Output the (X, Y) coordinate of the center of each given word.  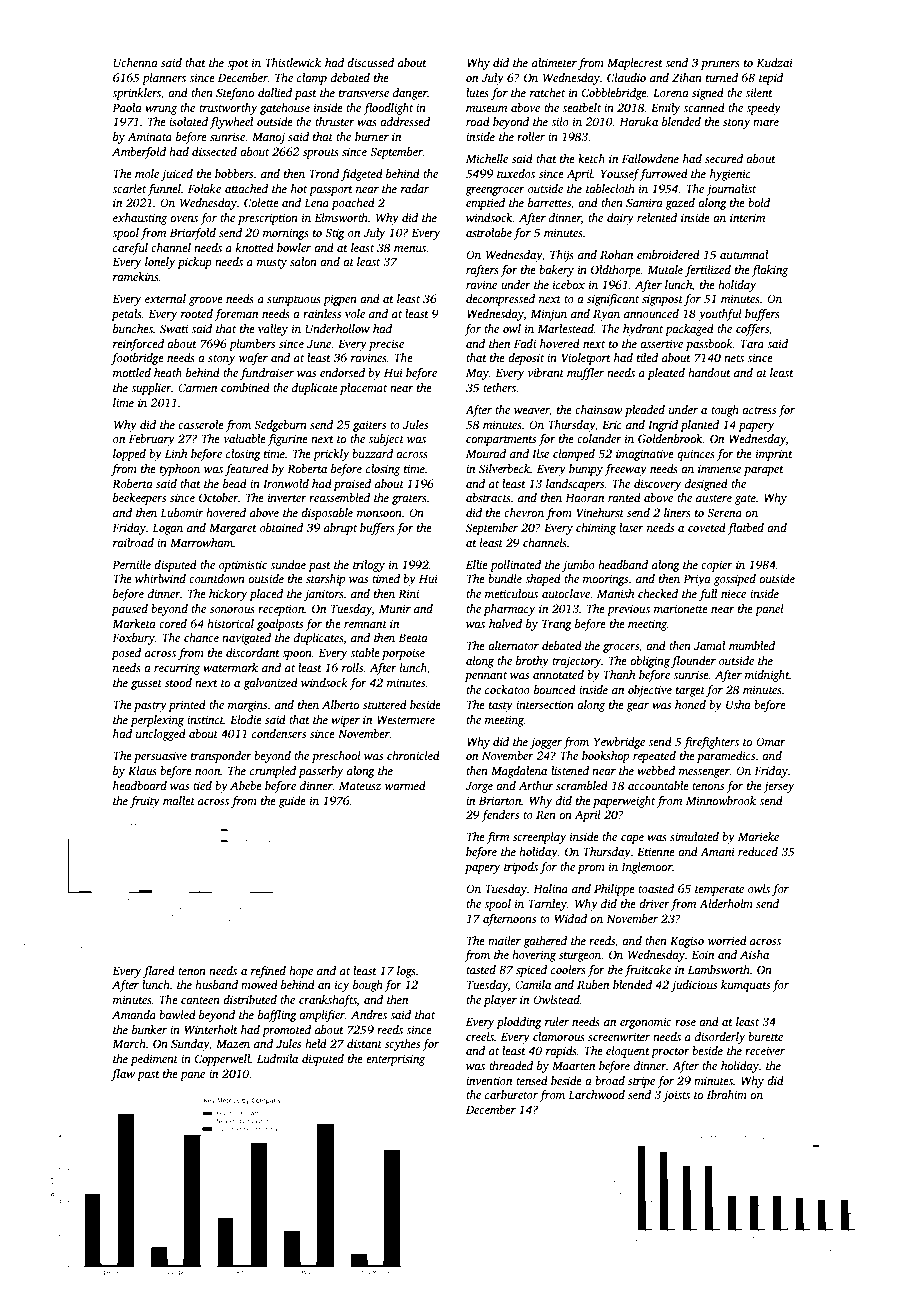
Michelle (487, 158)
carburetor (511, 1094)
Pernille (131, 564)
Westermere (406, 719)
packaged (689, 330)
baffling (277, 1016)
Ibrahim (727, 1094)
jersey (778, 787)
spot (238, 65)
